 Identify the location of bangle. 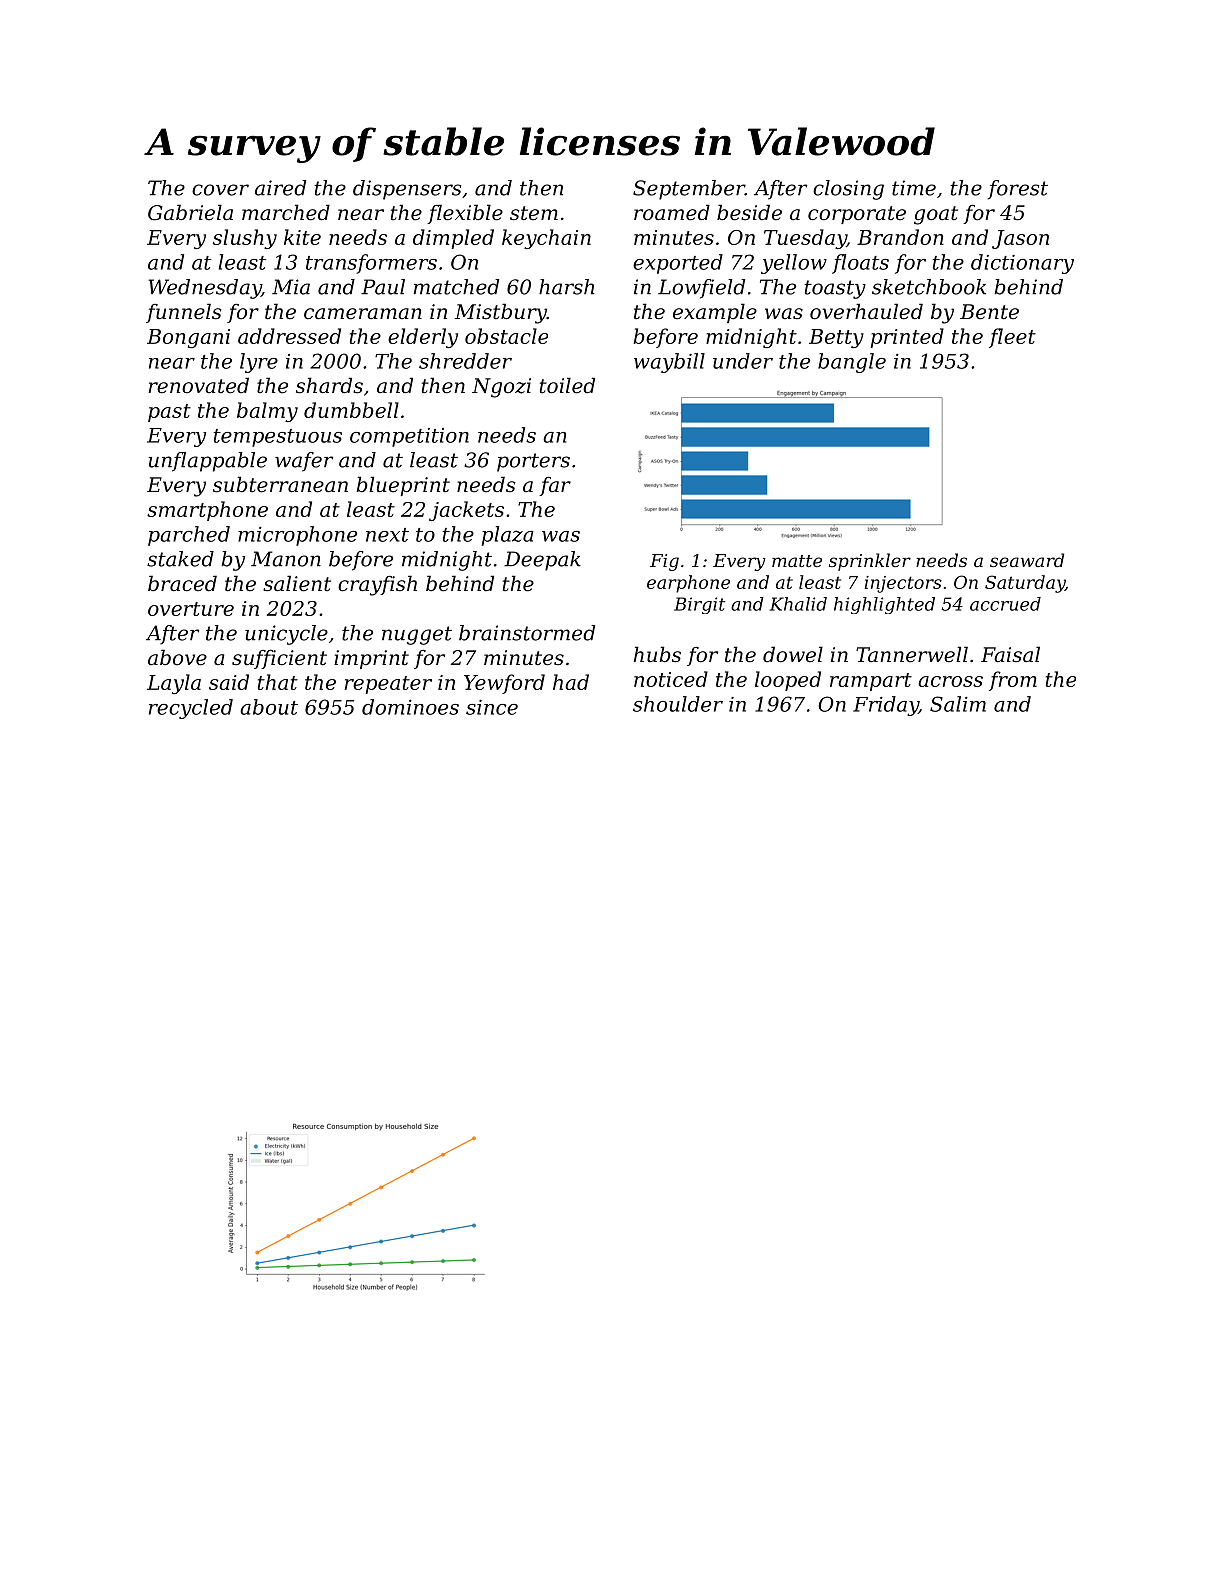
(852, 363).
